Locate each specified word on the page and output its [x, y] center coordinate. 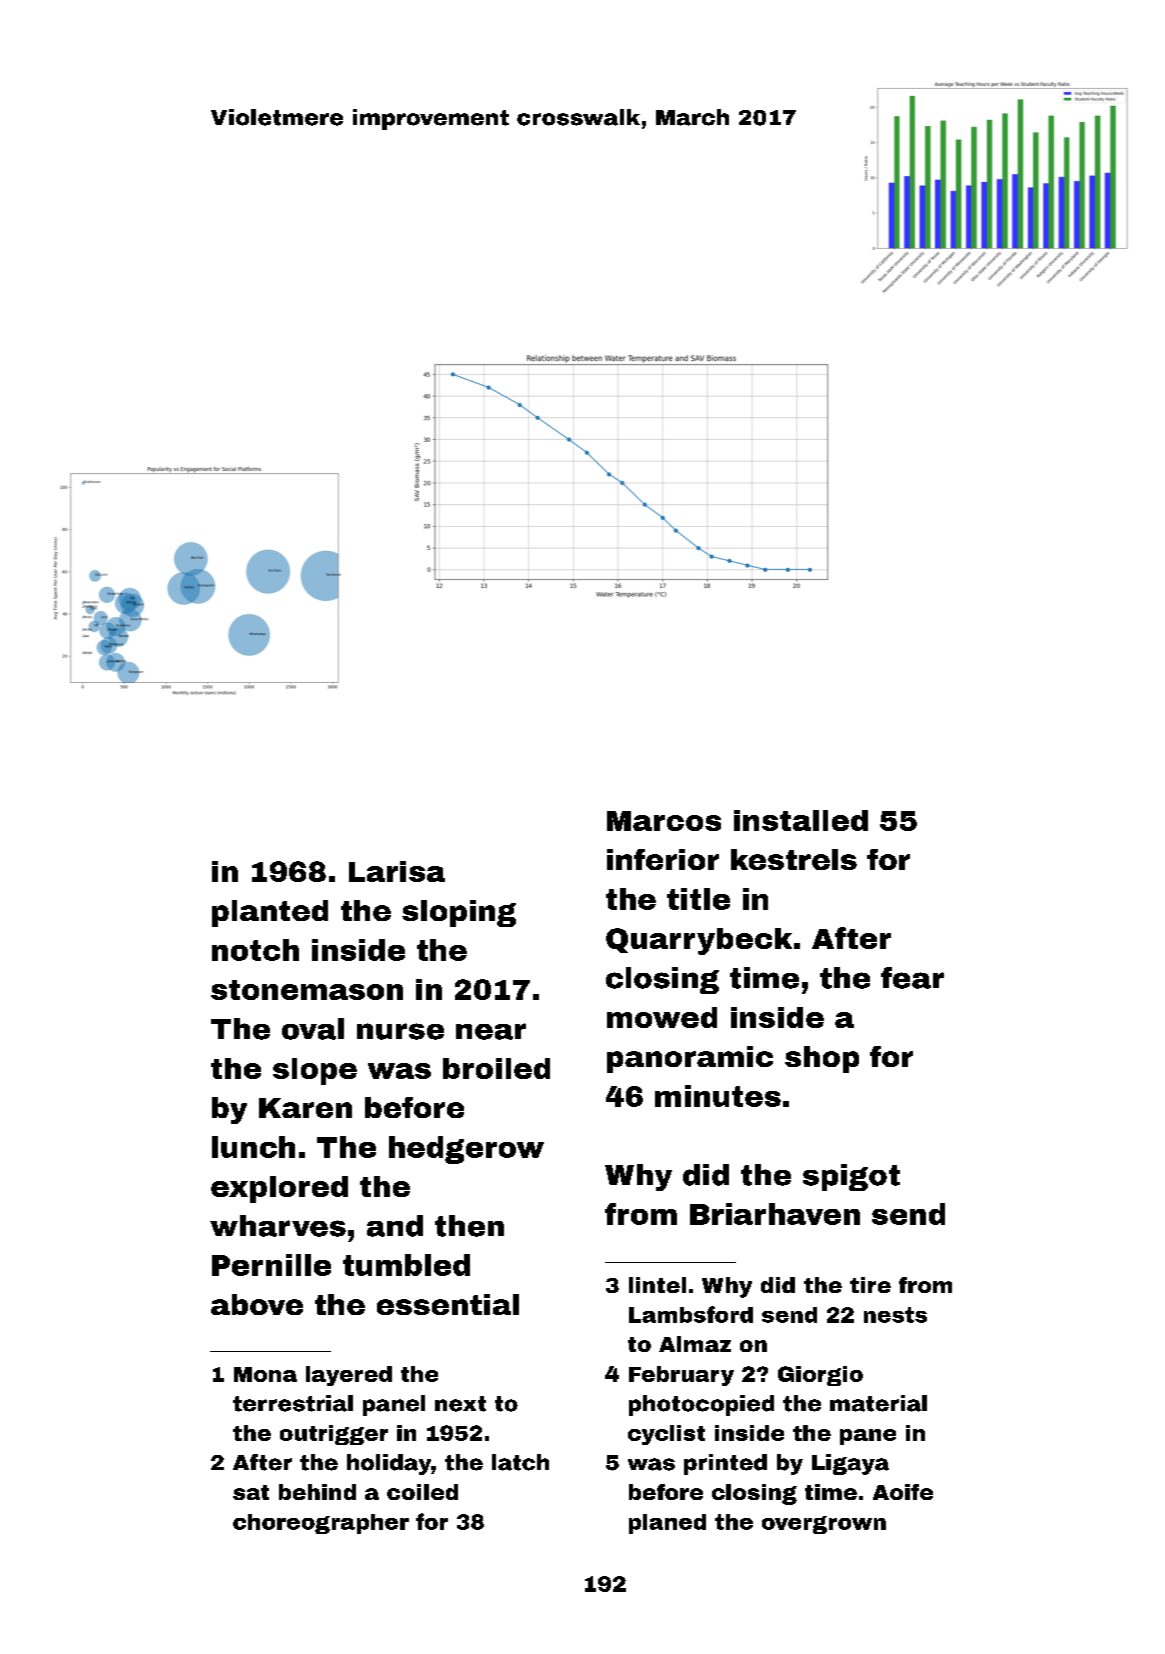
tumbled [406, 1265]
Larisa [397, 871]
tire [870, 1285]
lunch [253, 1147]
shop [822, 1059]
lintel [657, 1285]
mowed [662, 1017]
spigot [851, 1177]
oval [313, 1029]
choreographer [321, 1524]
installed [801, 820]
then [469, 1226]
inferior [663, 859]
